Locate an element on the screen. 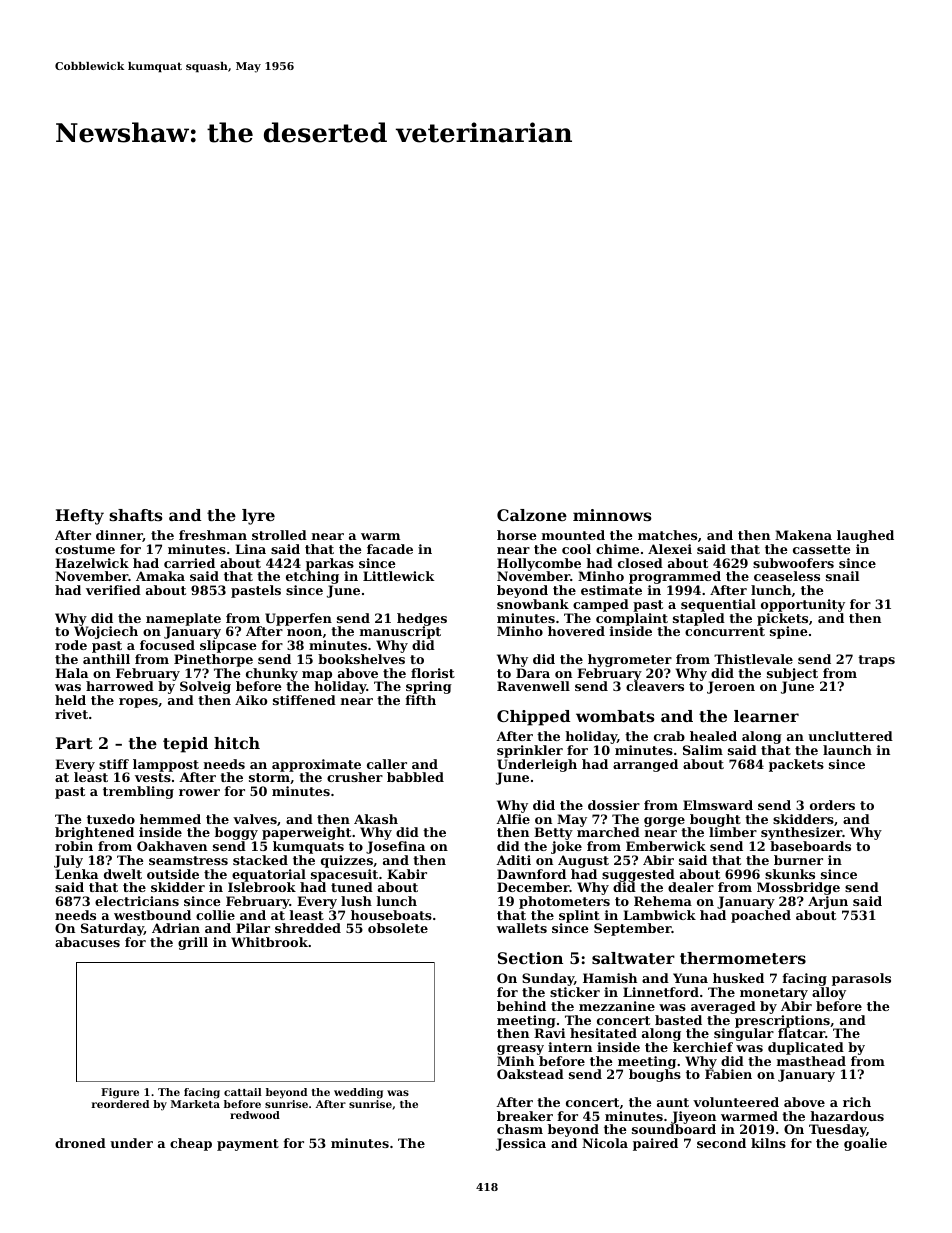 This screenshot has height=1233, width=952. packets is located at coordinates (796, 765).
